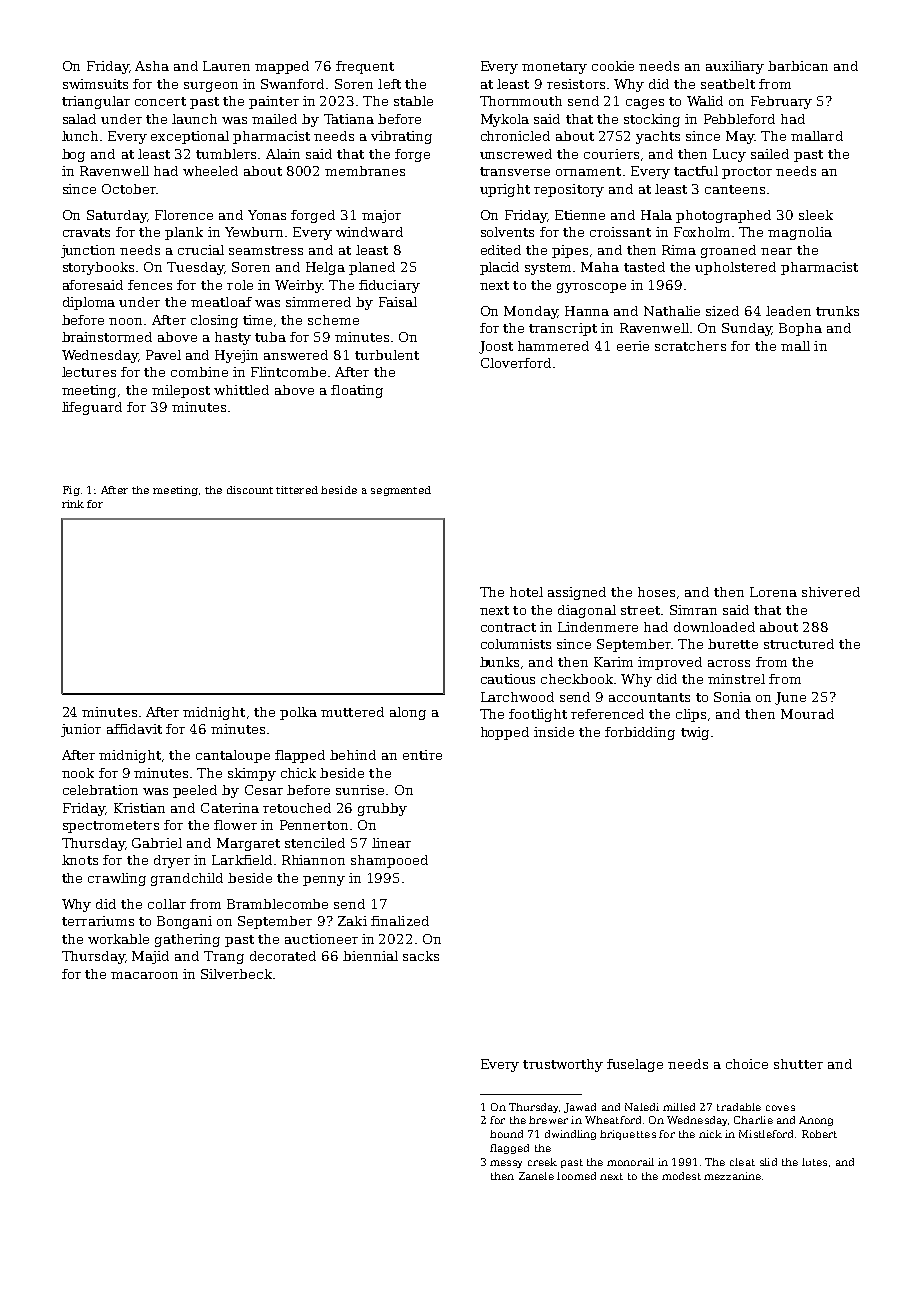 This document has width=924, height=1314. Describe the element at coordinates (71, 491) in the document. I see `Fig` at that location.
